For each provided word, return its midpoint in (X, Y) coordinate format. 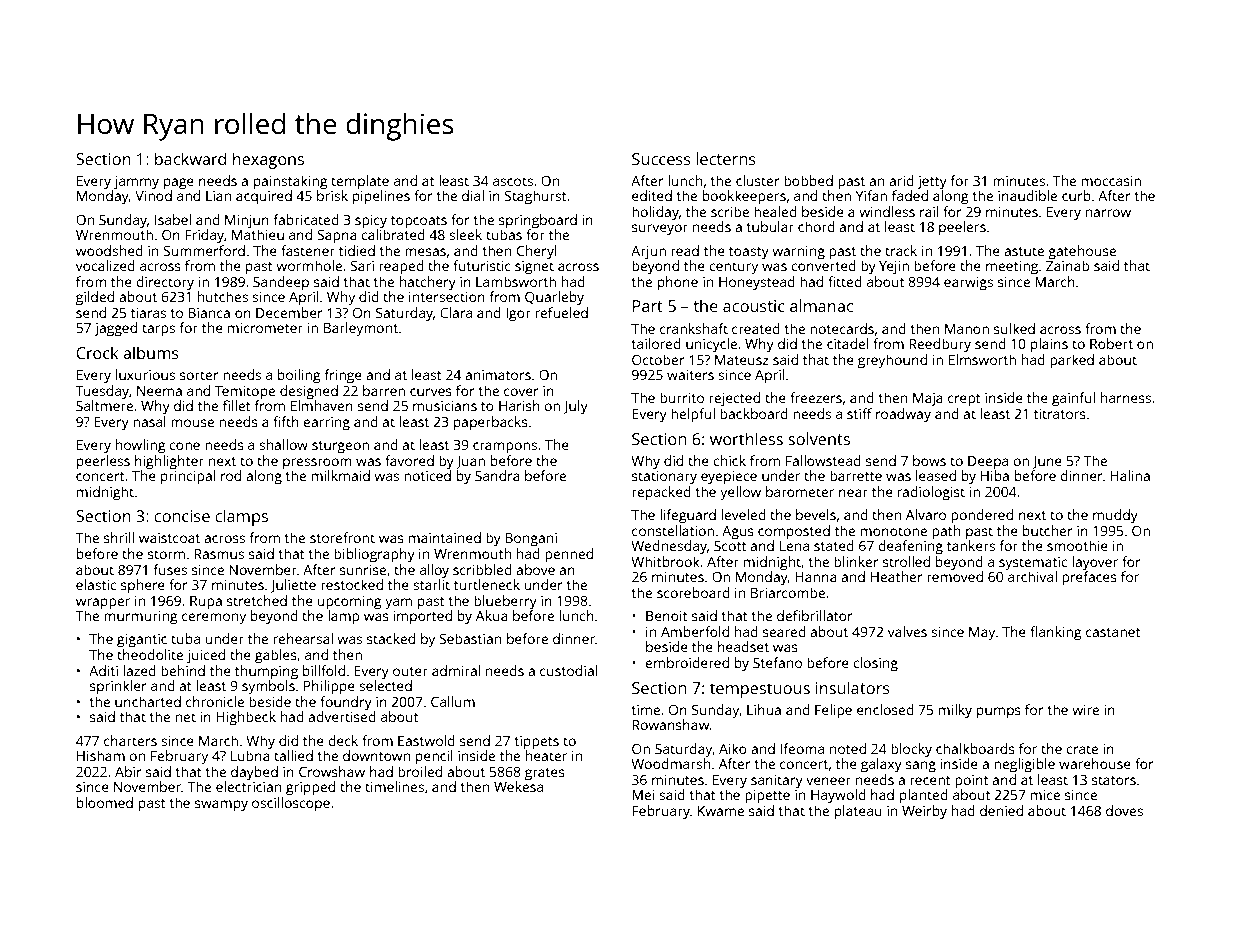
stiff (859, 413)
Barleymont (361, 329)
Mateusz (742, 360)
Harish (519, 405)
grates (545, 774)
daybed (254, 773)
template (360, 182)
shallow (283, 444)
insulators (853, 687)
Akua (492, 615)
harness (1126, 397)
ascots (513, 181)
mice (1045, 795)
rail (929, 211)
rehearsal (303, 638)
